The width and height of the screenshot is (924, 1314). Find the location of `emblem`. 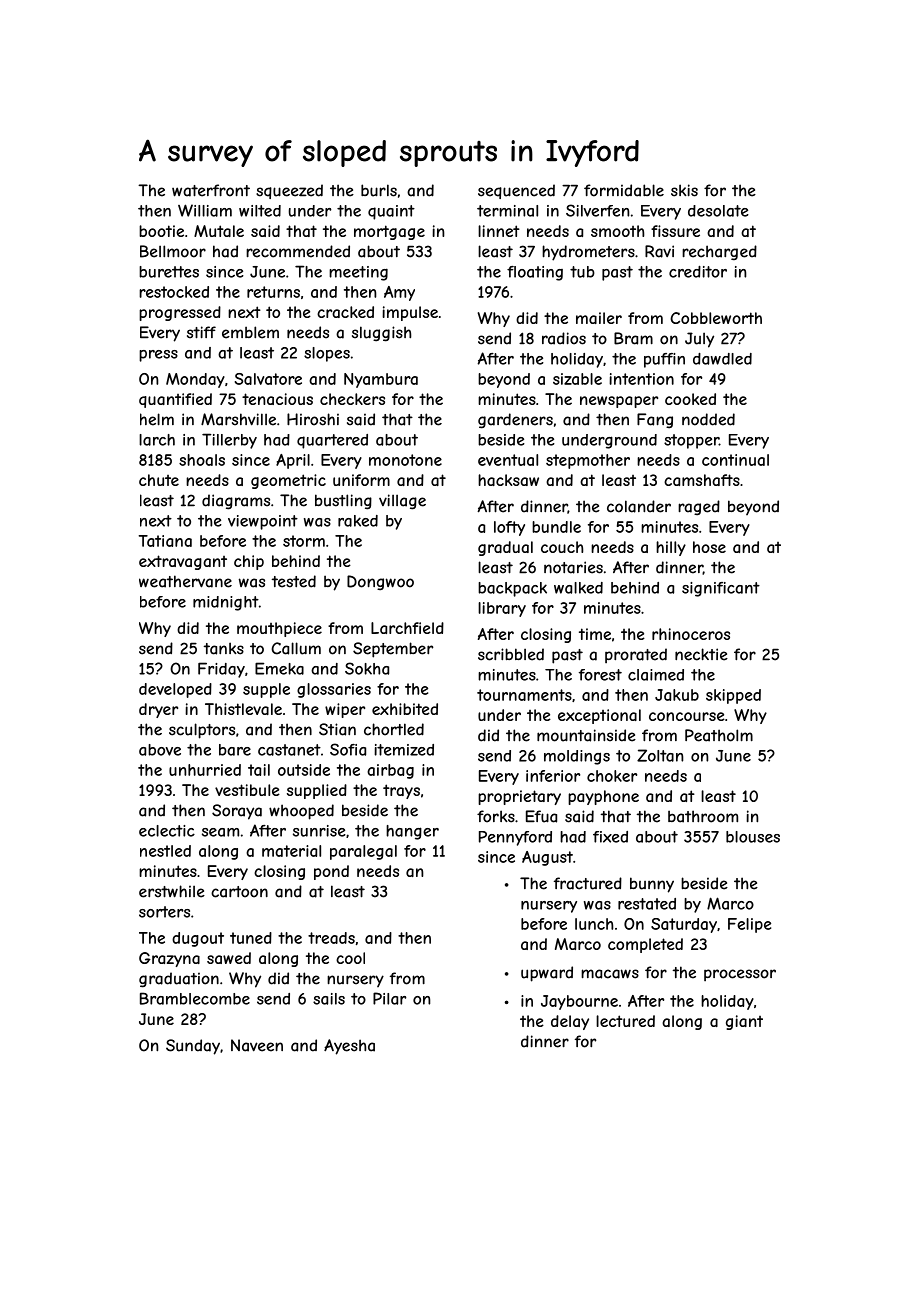

emblem is located at coordinates (250, 332).
